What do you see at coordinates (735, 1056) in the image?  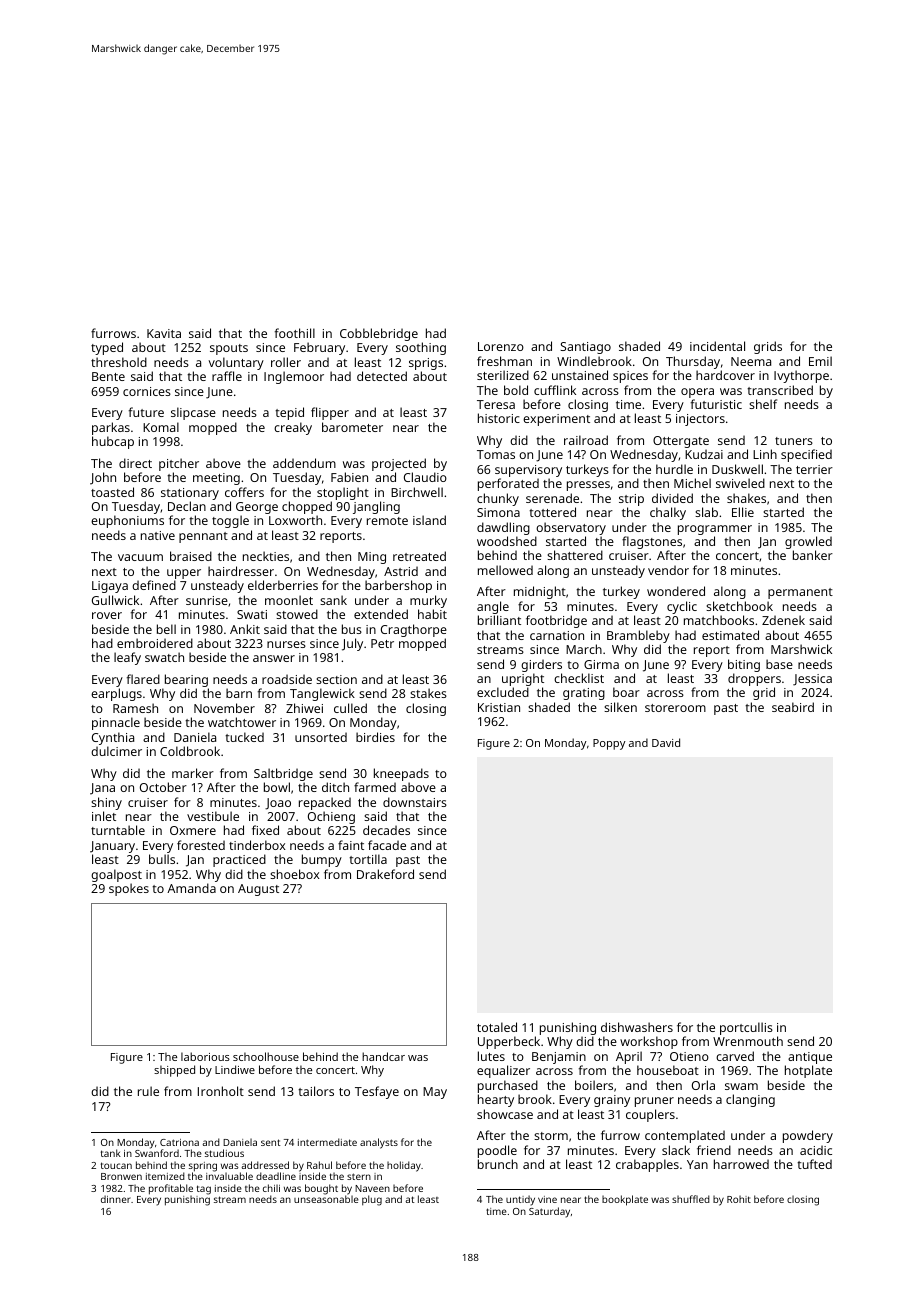 I see `carved` at bounding box center [735, 1056].
